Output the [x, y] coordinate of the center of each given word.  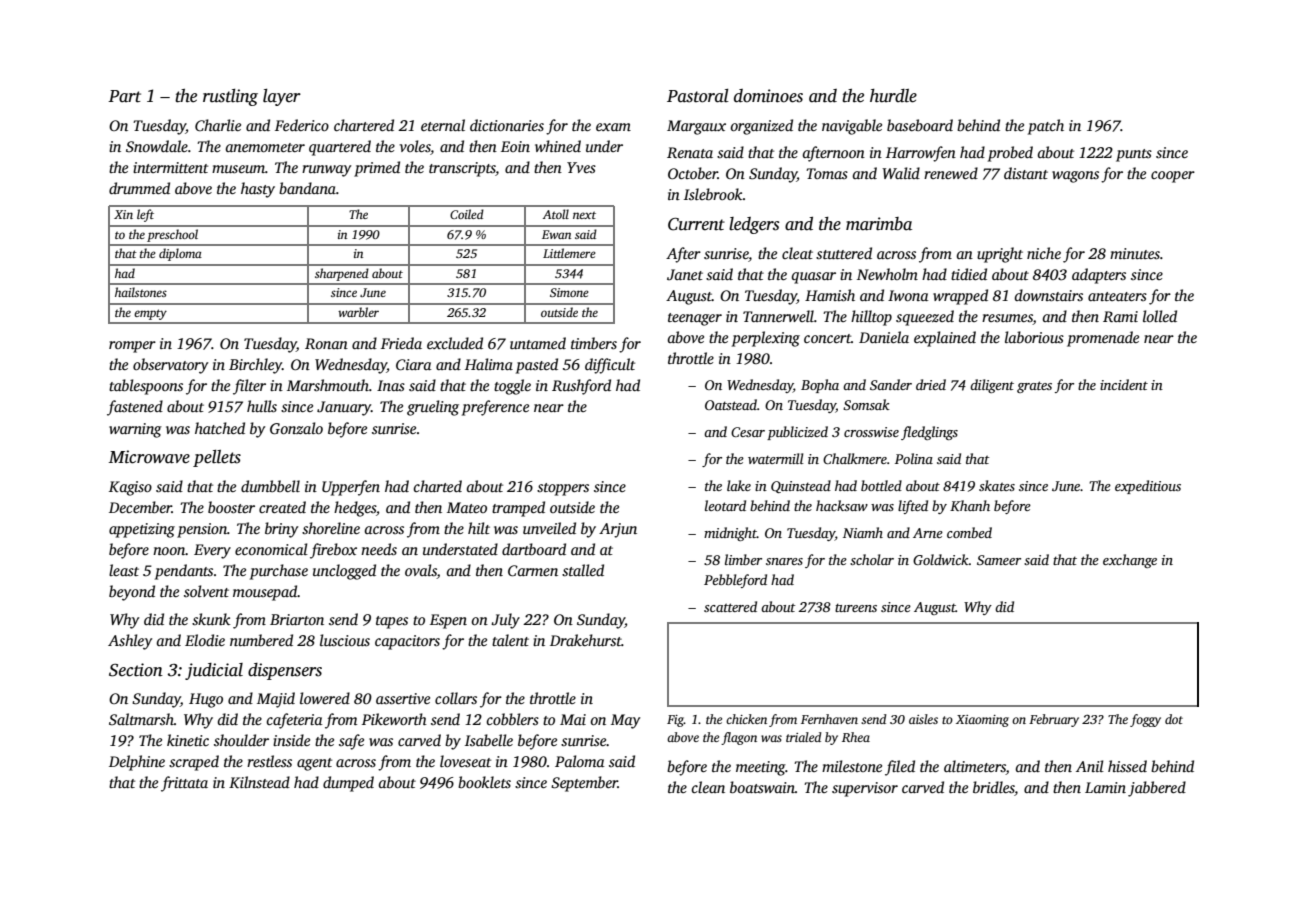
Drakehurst [586, 640]
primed [377, 169]
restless [269, 761]
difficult [610, 366]
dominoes [768, 96]
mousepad [265, 593]
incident [1124, 384]
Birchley [255, 366]
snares [784, 561]
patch [1046, 127]
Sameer [999, 560]
